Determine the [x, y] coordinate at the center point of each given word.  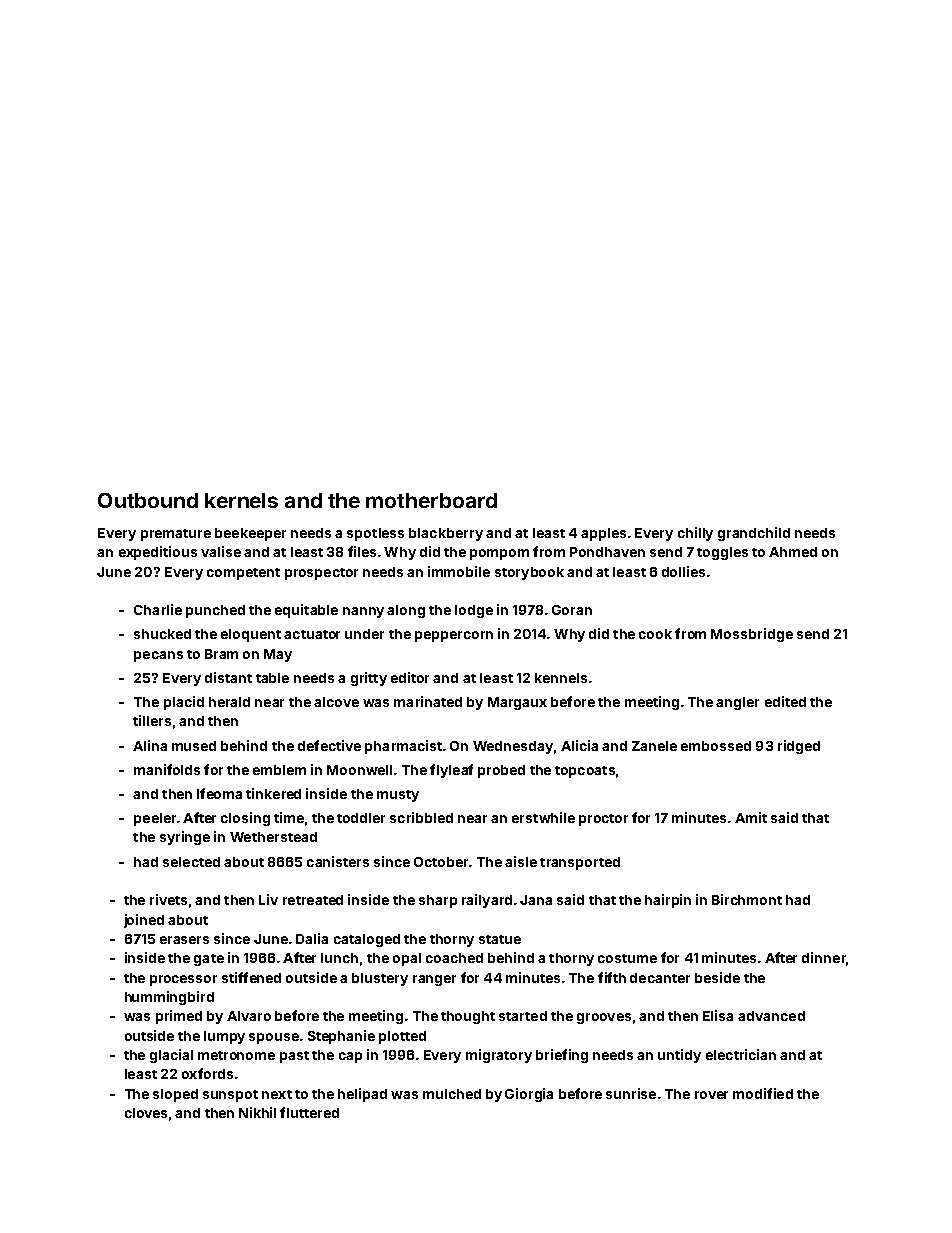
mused [194, 746]
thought [468, 1017]
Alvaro [249, 1016]
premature [176, 535]
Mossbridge [752, 635]
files [362, 551]
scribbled [421, 817]
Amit [751, 817]
